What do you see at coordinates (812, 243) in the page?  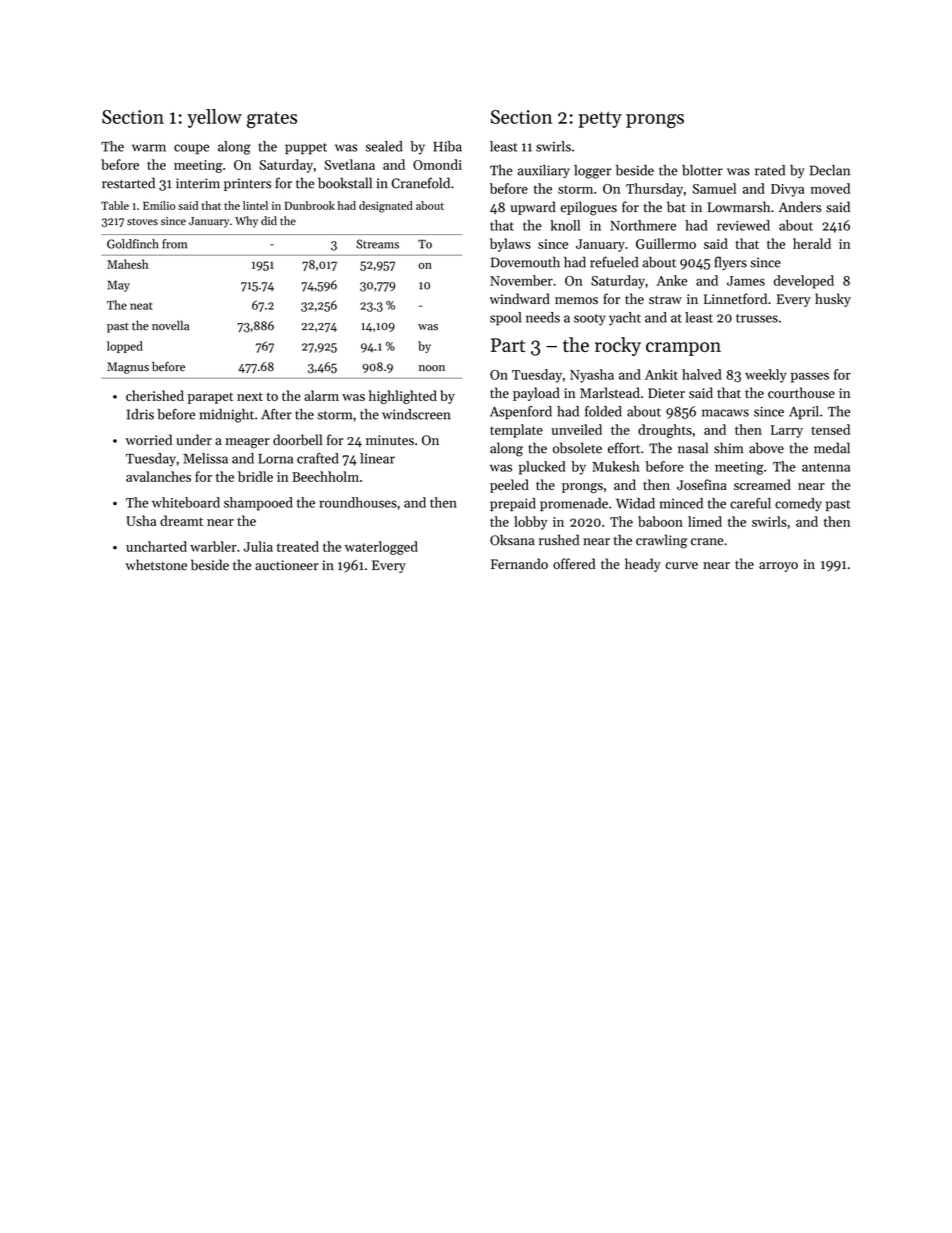 I see `herald` at bounding box center [812, 243].
